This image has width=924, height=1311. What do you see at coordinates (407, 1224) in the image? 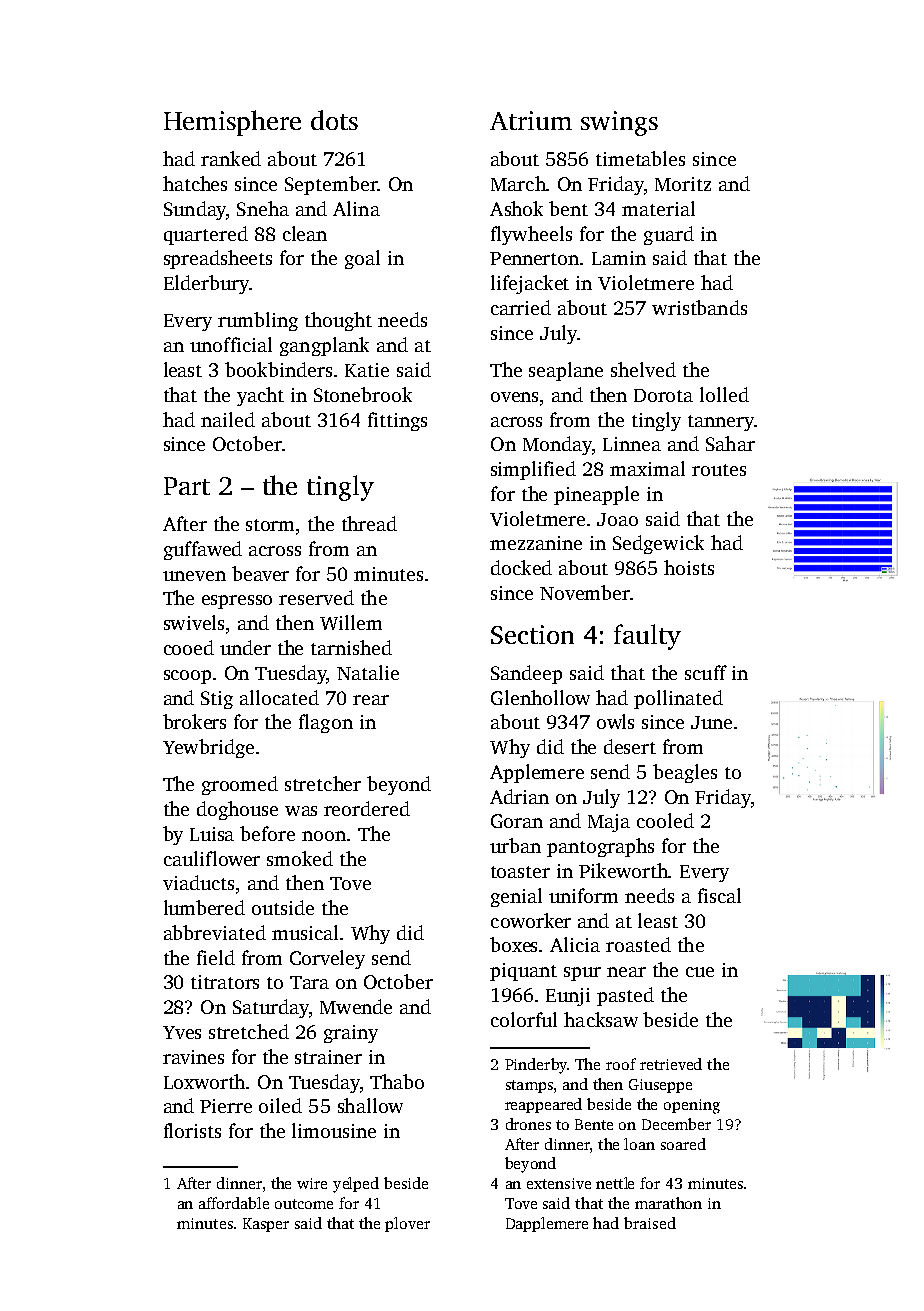
I see `plover` at bounding box center [407, 1224].
